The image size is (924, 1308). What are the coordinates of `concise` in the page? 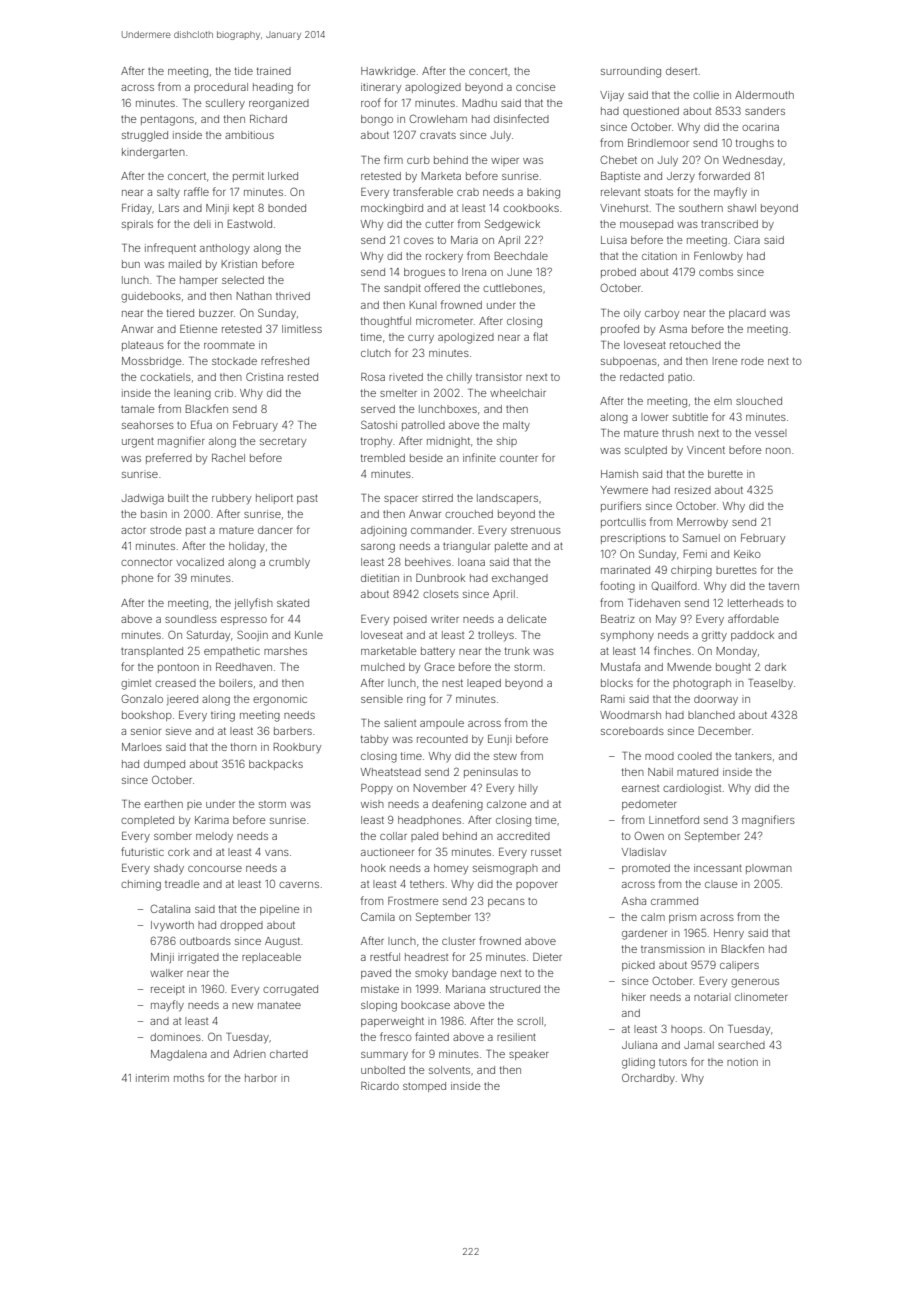 It's located at (536, 87).
